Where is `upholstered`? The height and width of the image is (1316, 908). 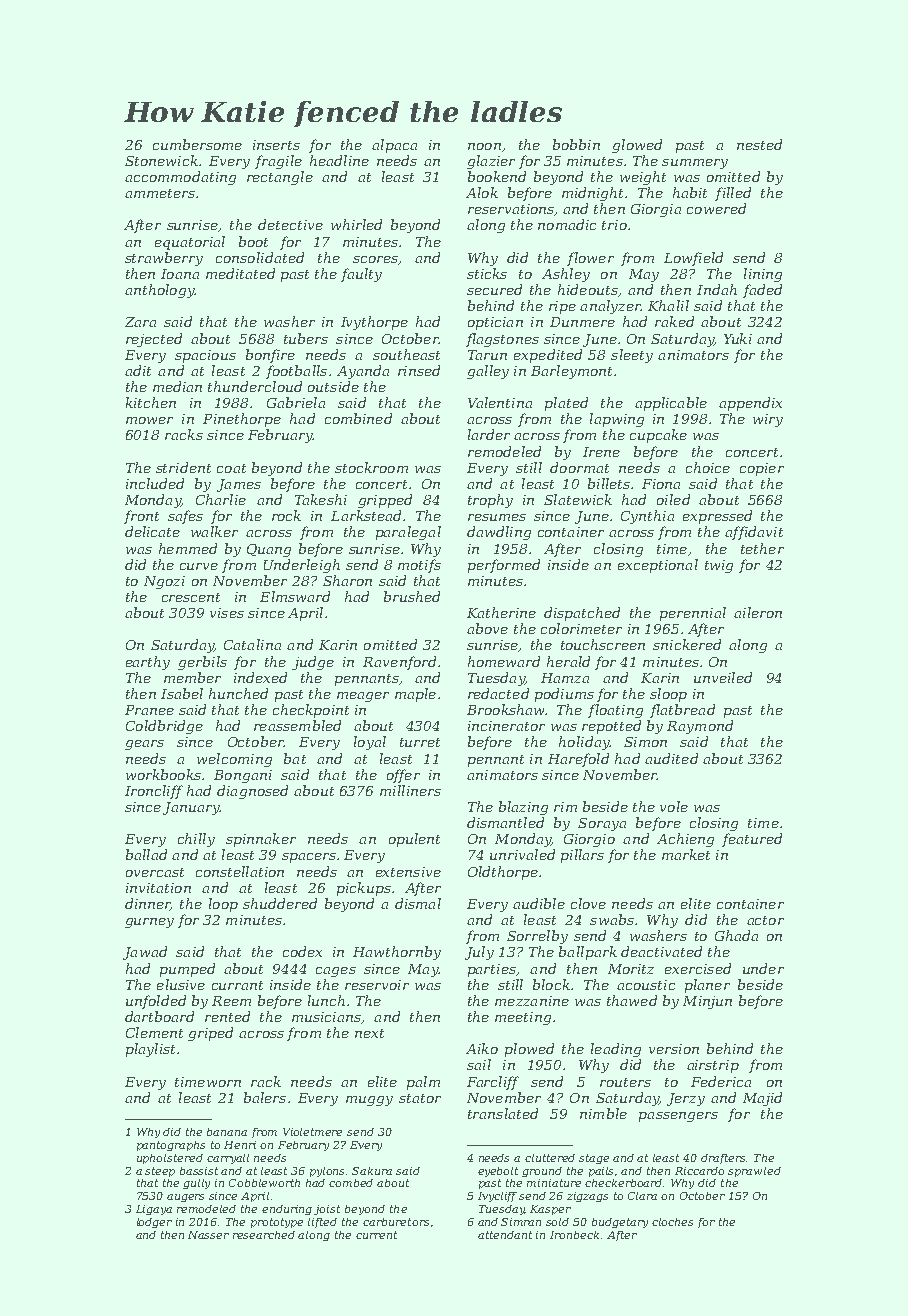
upholstered is located at coordinates (170, 1159).
